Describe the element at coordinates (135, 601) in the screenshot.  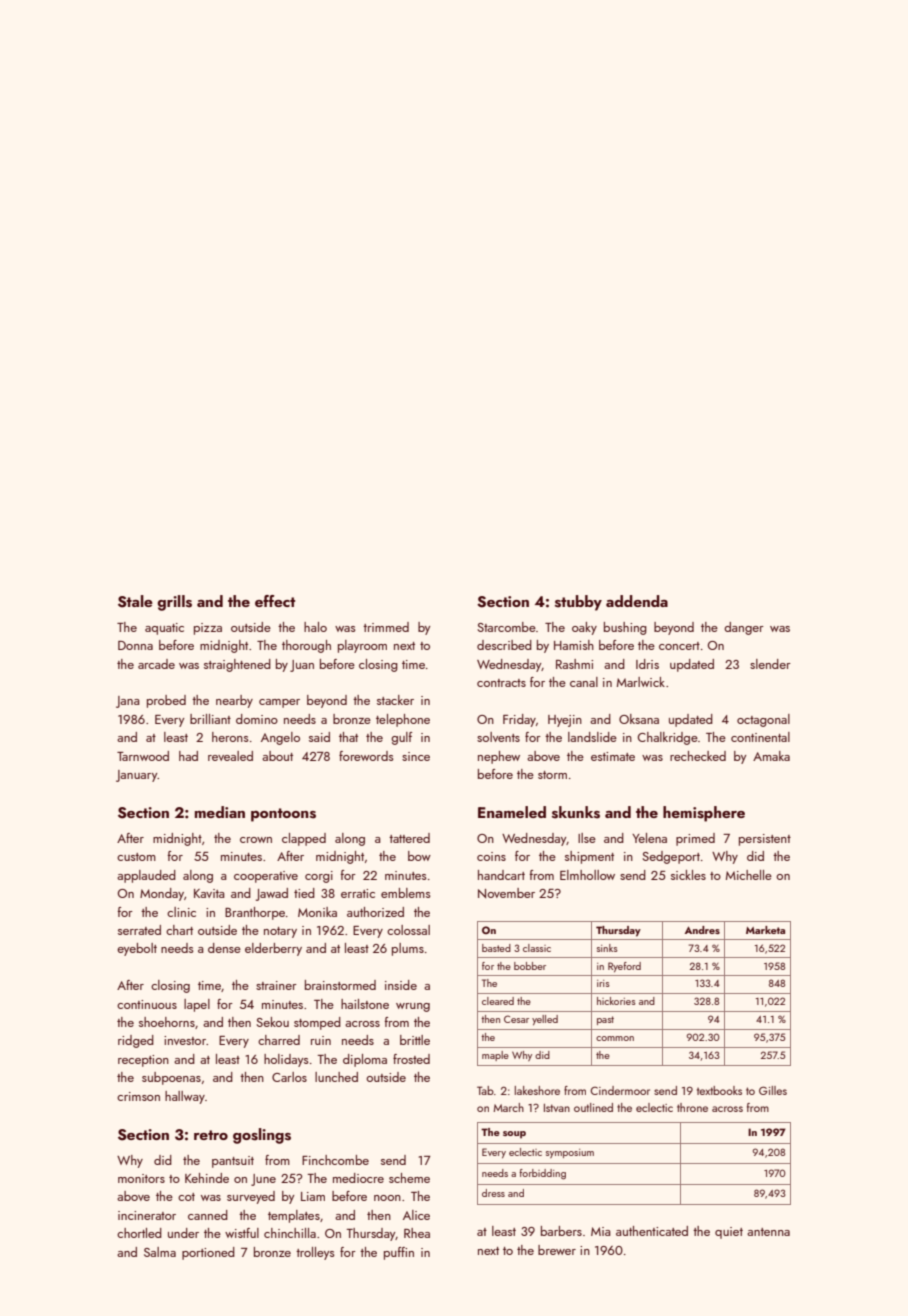
I see `Stale` at that location.
